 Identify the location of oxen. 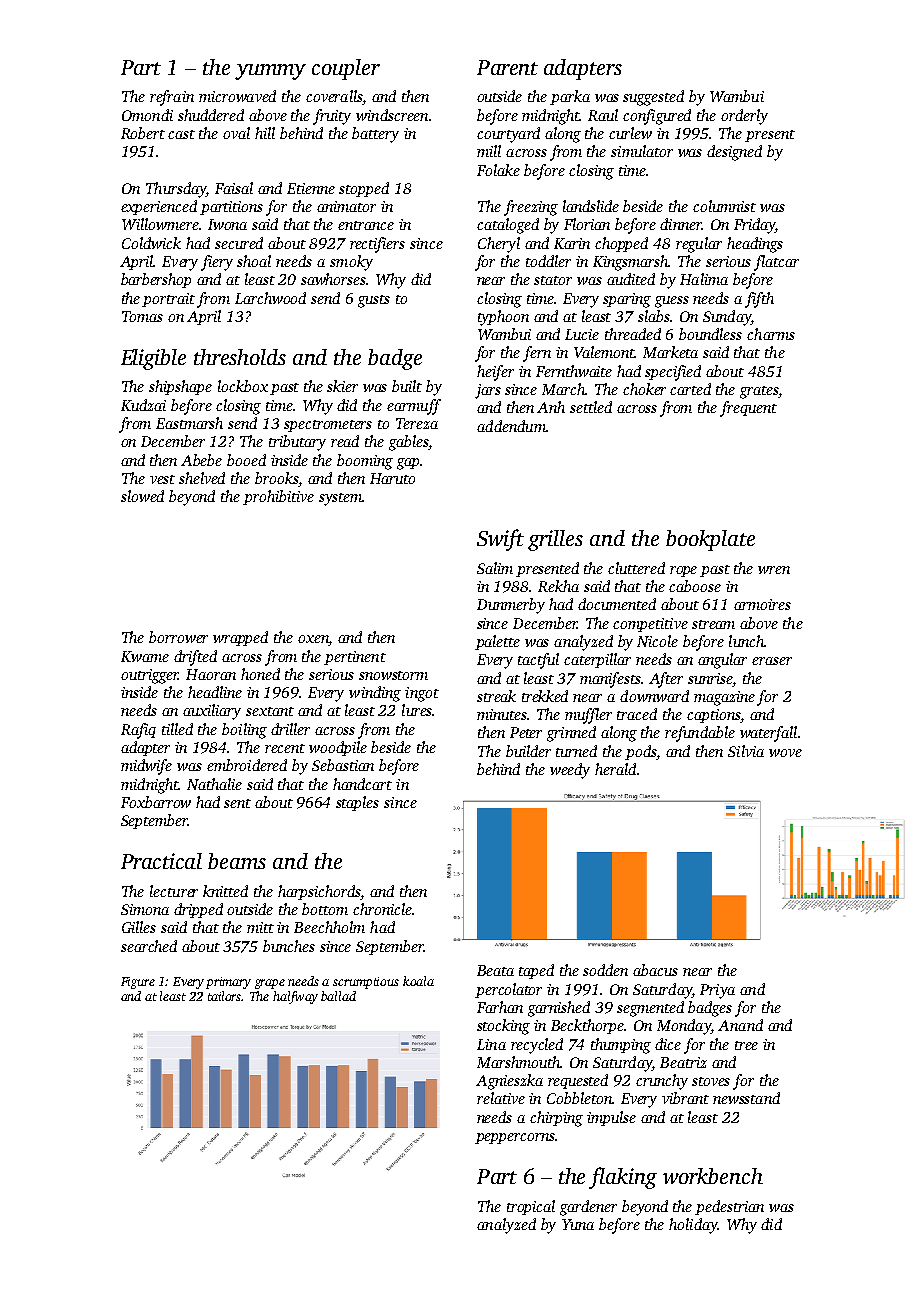
(313, 639).
